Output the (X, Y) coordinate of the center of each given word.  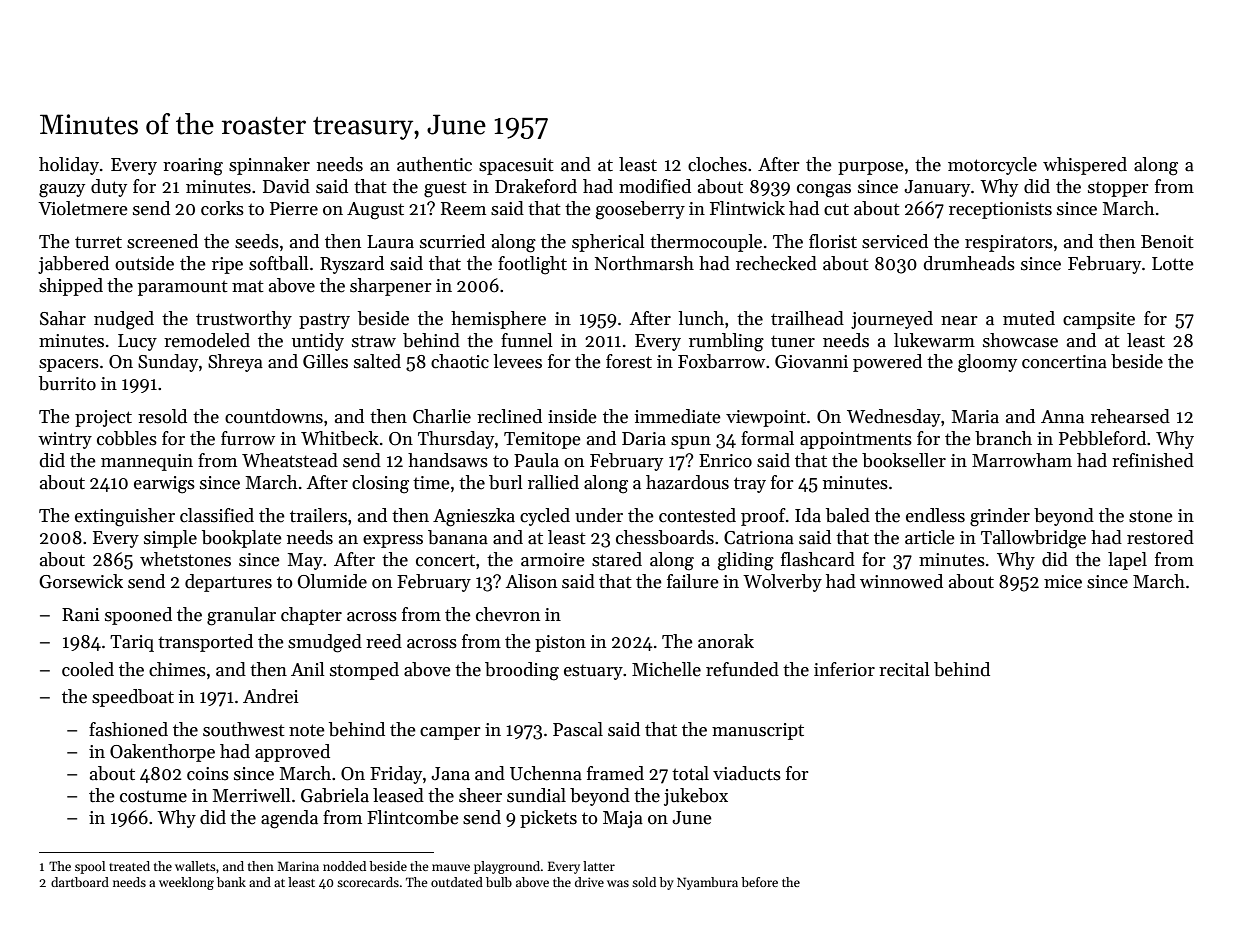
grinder (1000, 517)
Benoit (1167, 242)
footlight (532, 265)
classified (217, 515)
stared (617, 559)
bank (231, 882)
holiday (69, 166)
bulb (499, 882)
